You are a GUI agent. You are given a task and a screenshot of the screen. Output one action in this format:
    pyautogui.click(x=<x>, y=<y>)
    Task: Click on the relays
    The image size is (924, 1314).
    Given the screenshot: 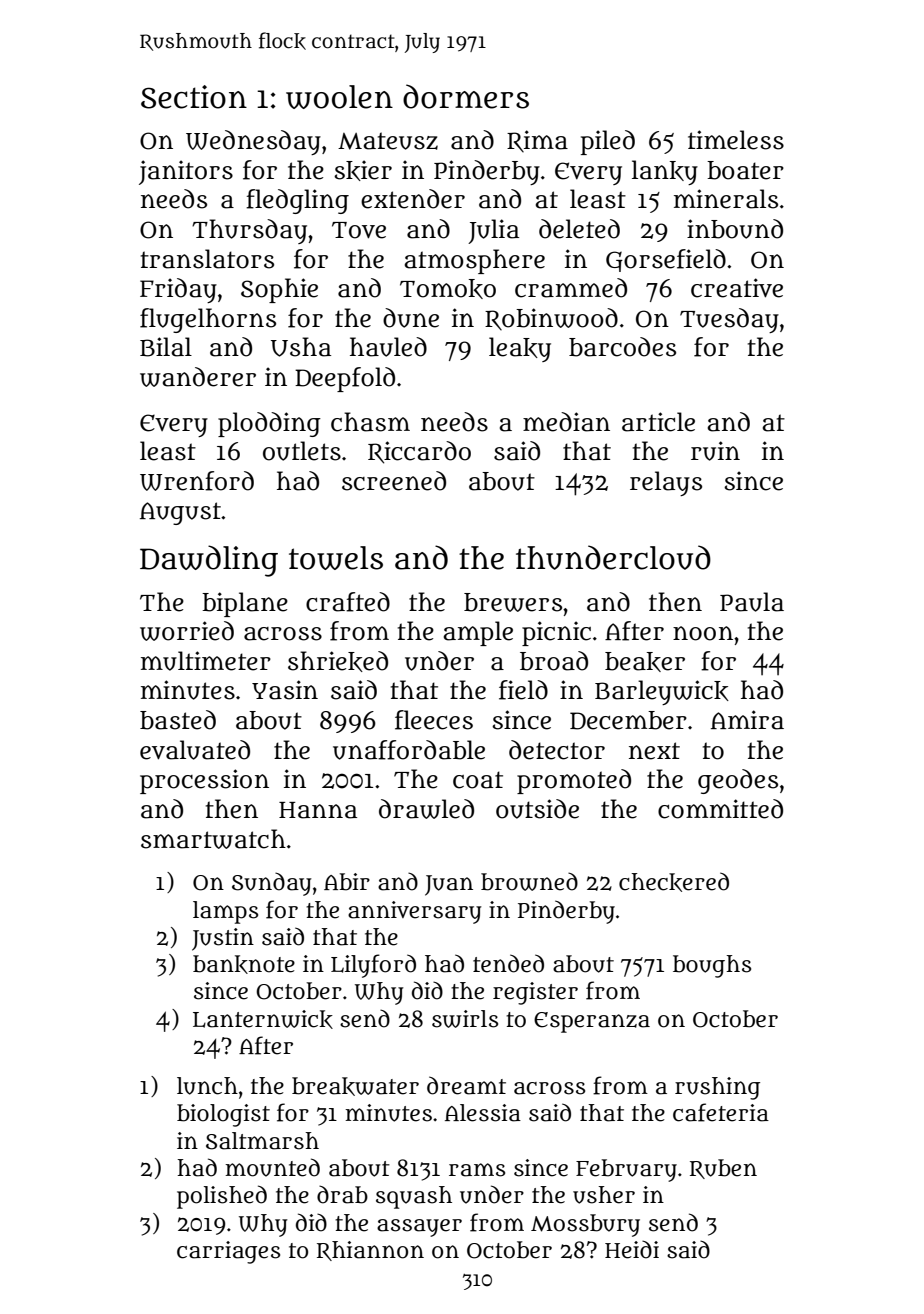 What is the action you would take?
    pyautogui.click(x=666, y=483)
